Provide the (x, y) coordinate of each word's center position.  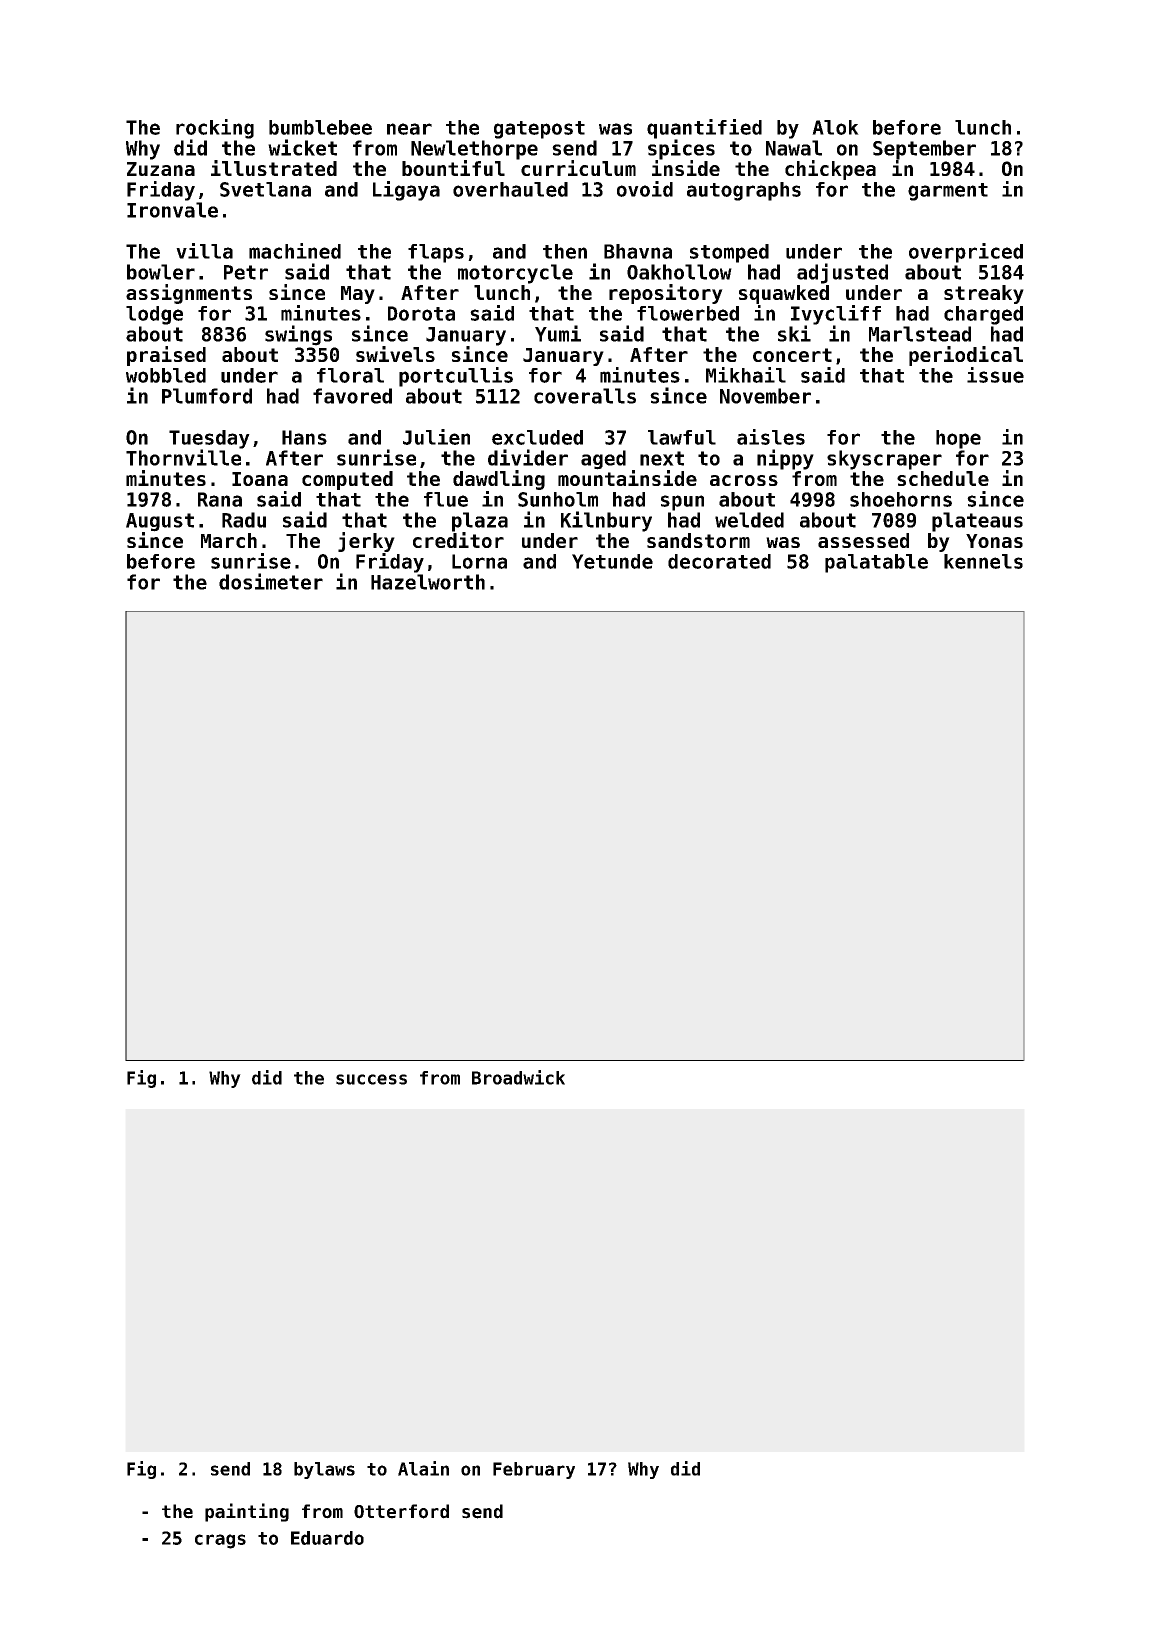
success (371, 1079)
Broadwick (518, 1077)
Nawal (794, 148)
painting (247, 1512)
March (229, 540)
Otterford (401, 1511)
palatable (876, 563)
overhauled (510, 189)
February (534, 1470)
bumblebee (320, 127)
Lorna (479, 561)
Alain (423, 1468)
